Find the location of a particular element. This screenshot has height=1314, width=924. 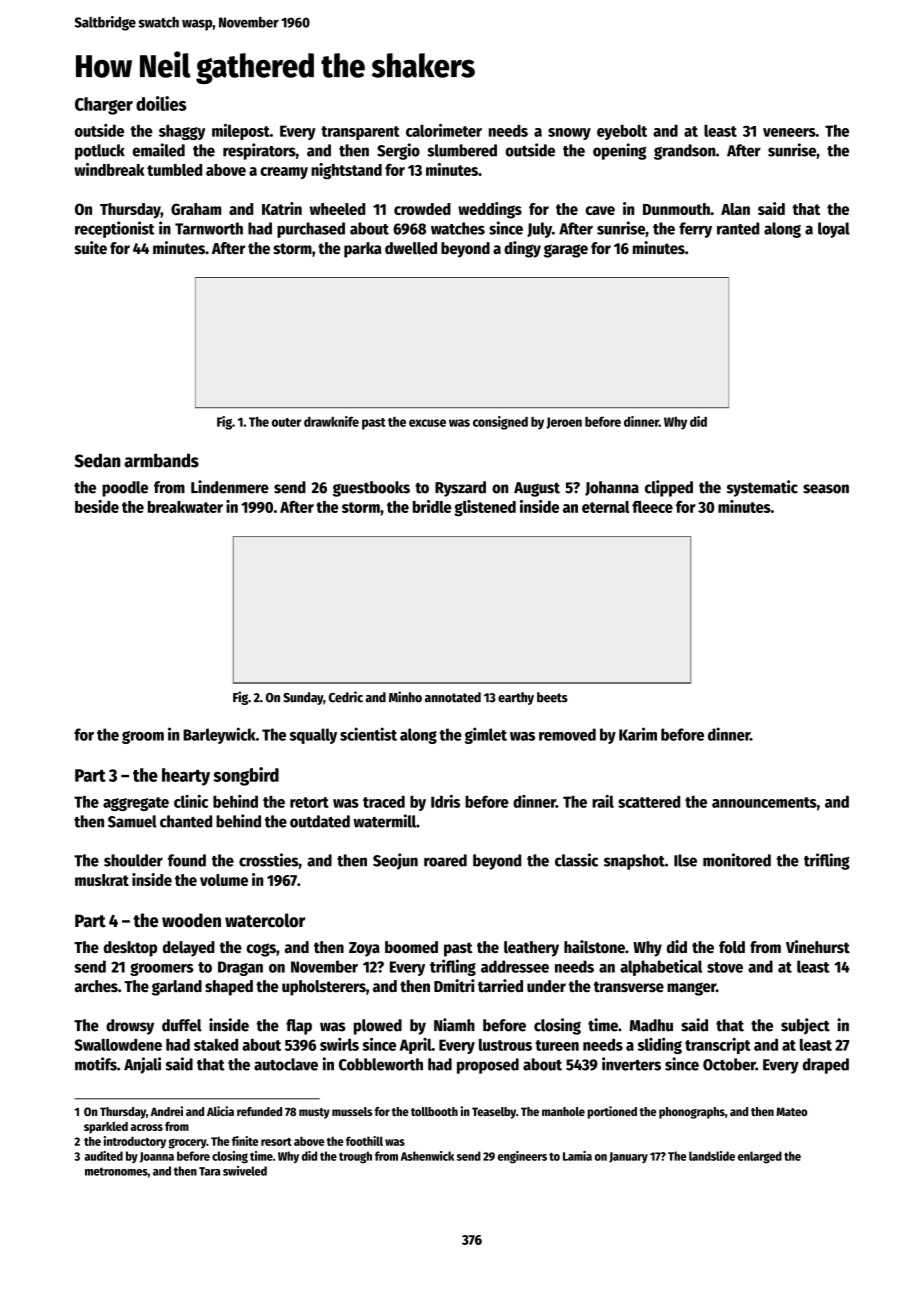

Karim is located at coordinates (638, 734).
